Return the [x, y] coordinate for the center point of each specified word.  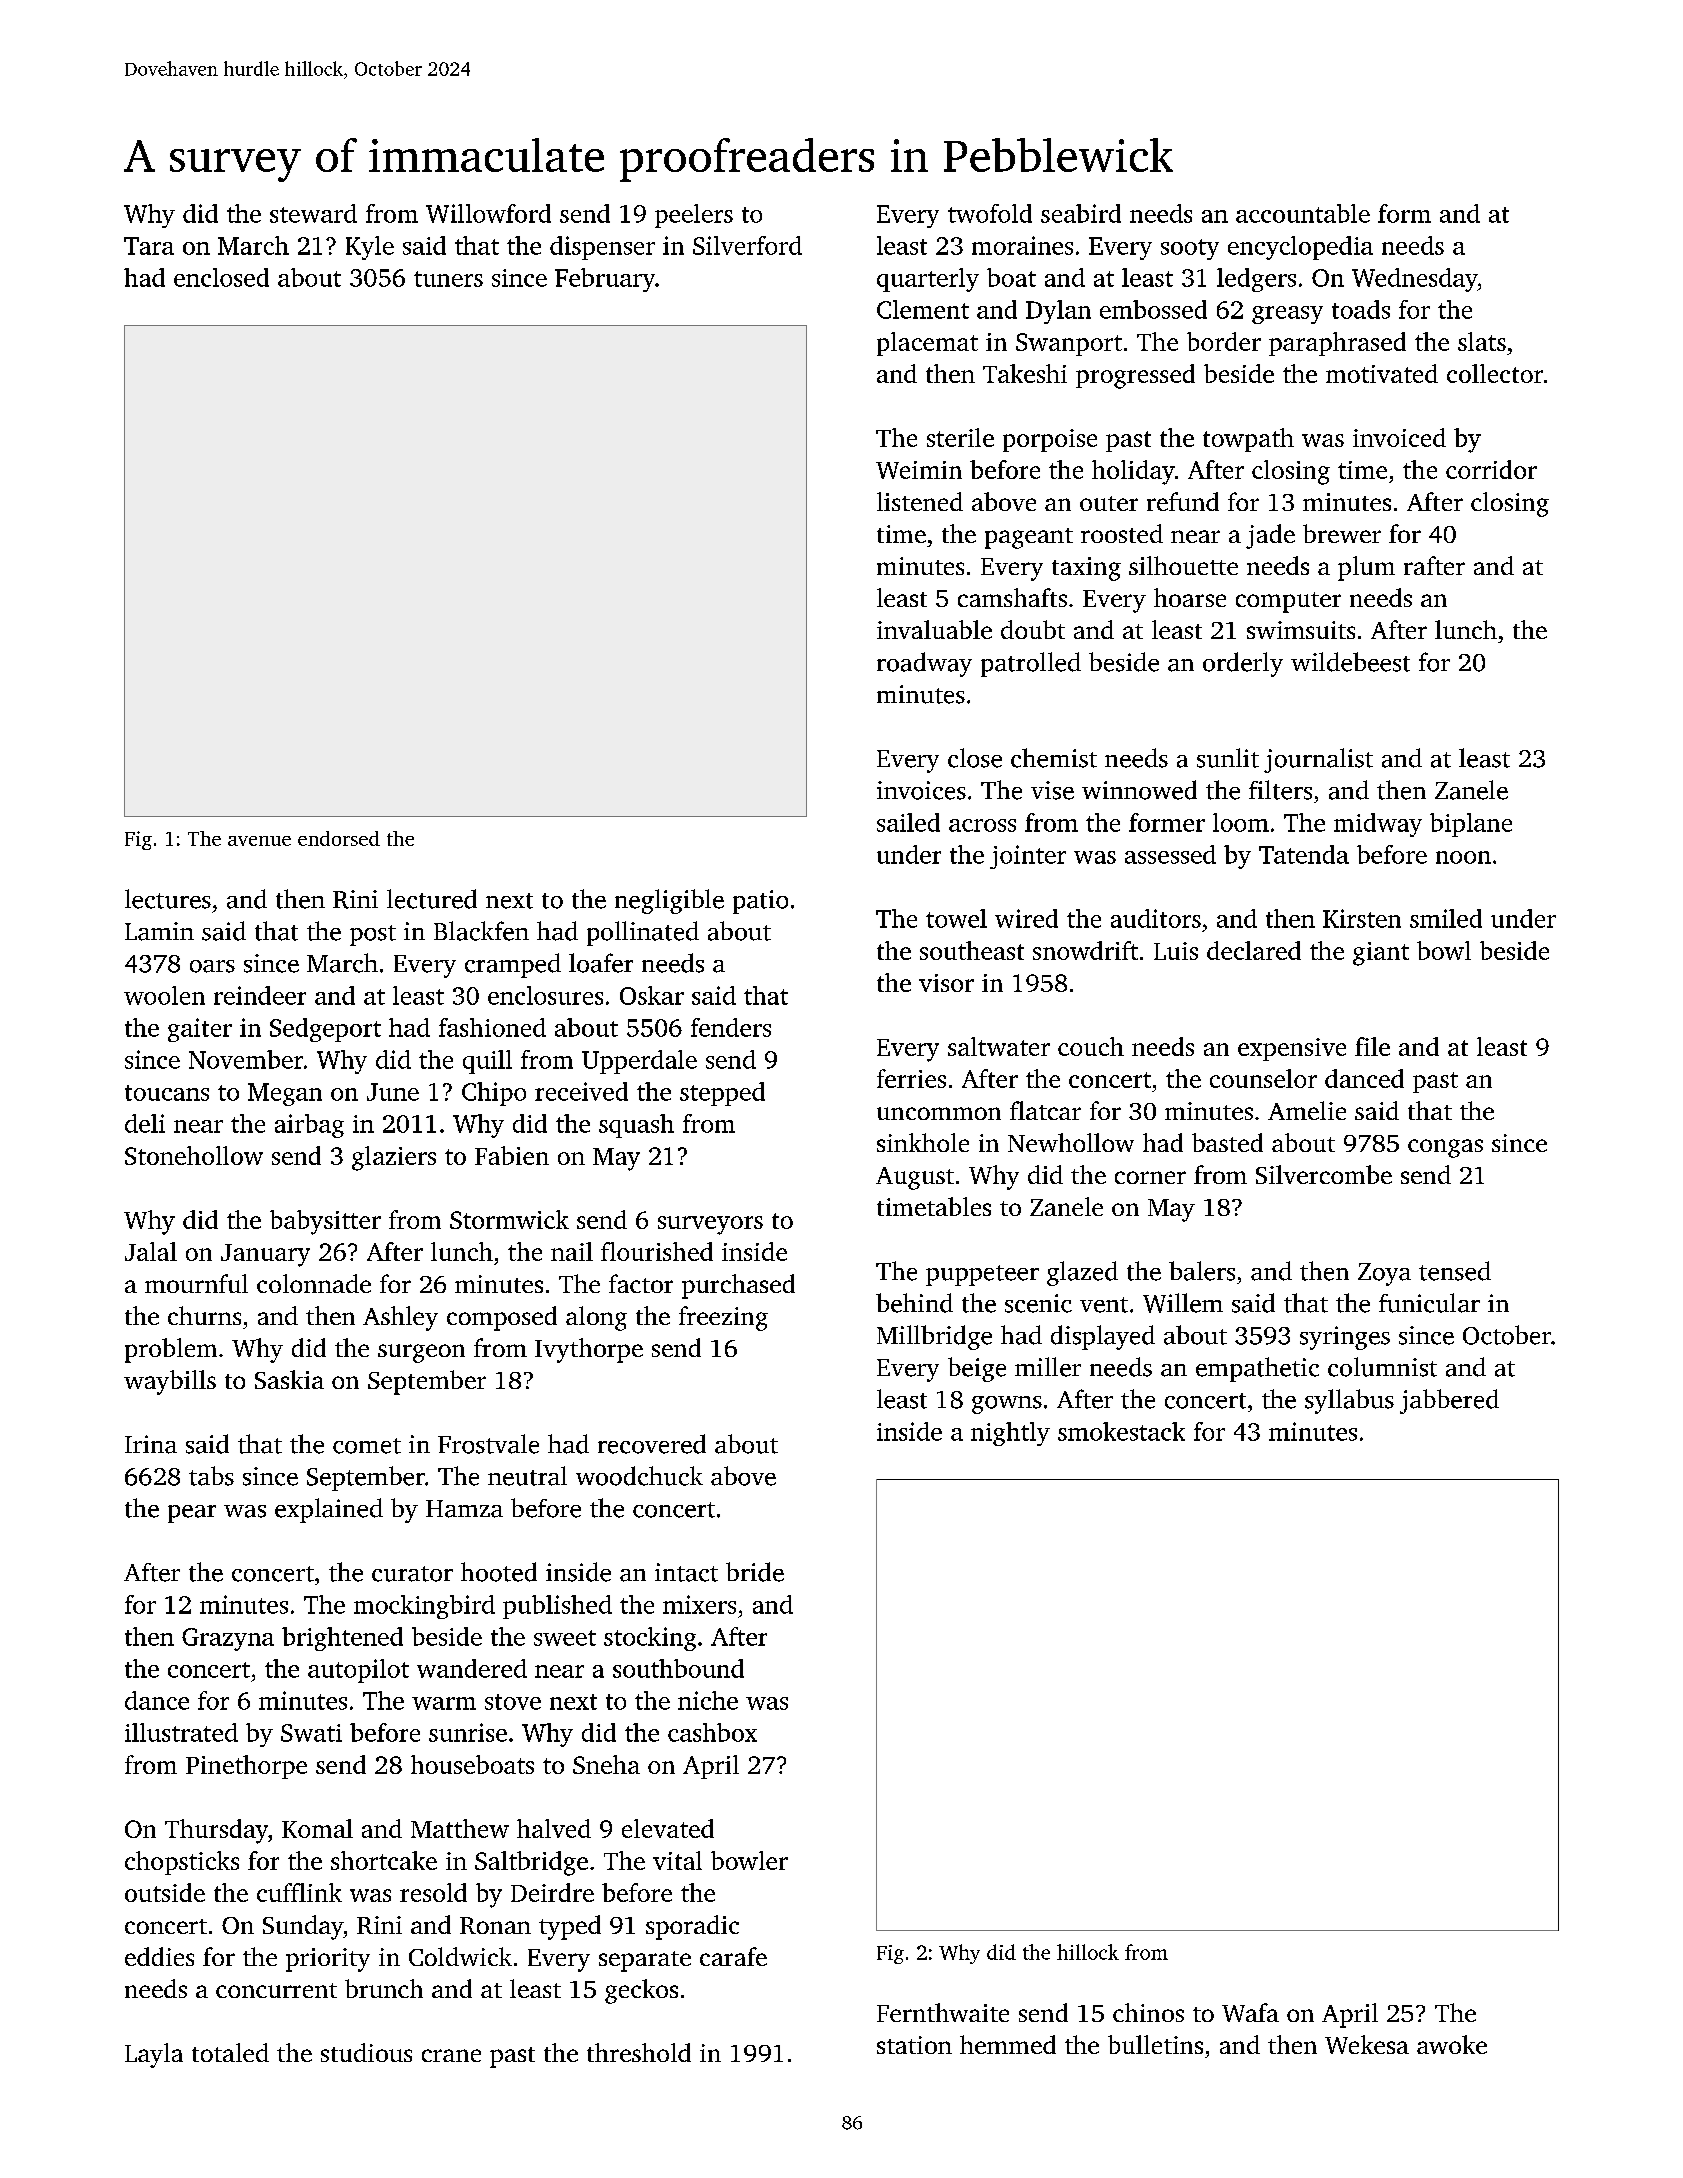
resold [433, 1892]
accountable [1303, 213]
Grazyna [228, 1639]
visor [946, 983]
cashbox [712, 1732]
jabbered [1449, 1401]
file [1372, 1046]
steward [313, 213]
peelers [694, 216]
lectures [168, 899]
